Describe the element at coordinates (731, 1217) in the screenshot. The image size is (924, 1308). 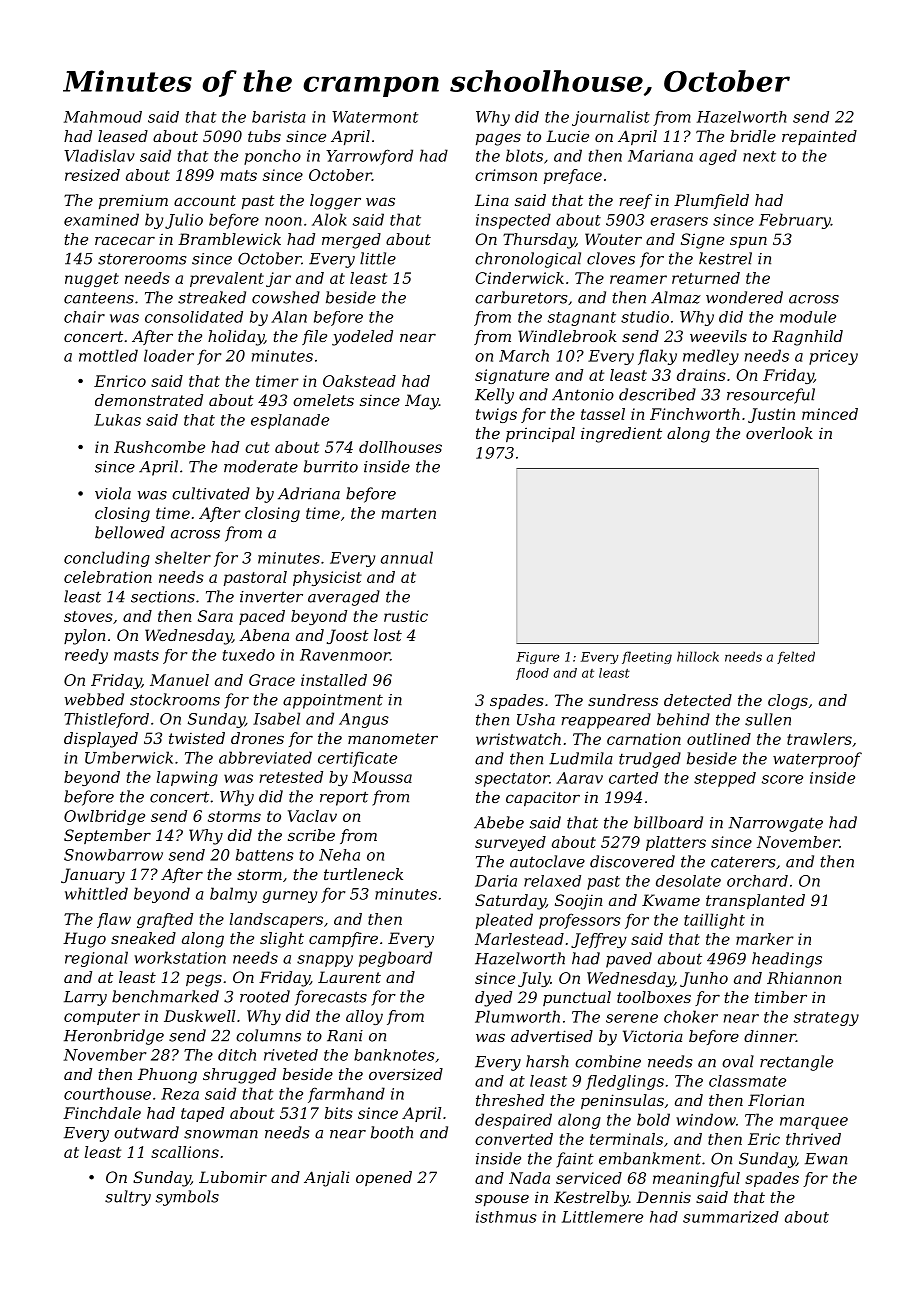
I see `summarized` at that location.
